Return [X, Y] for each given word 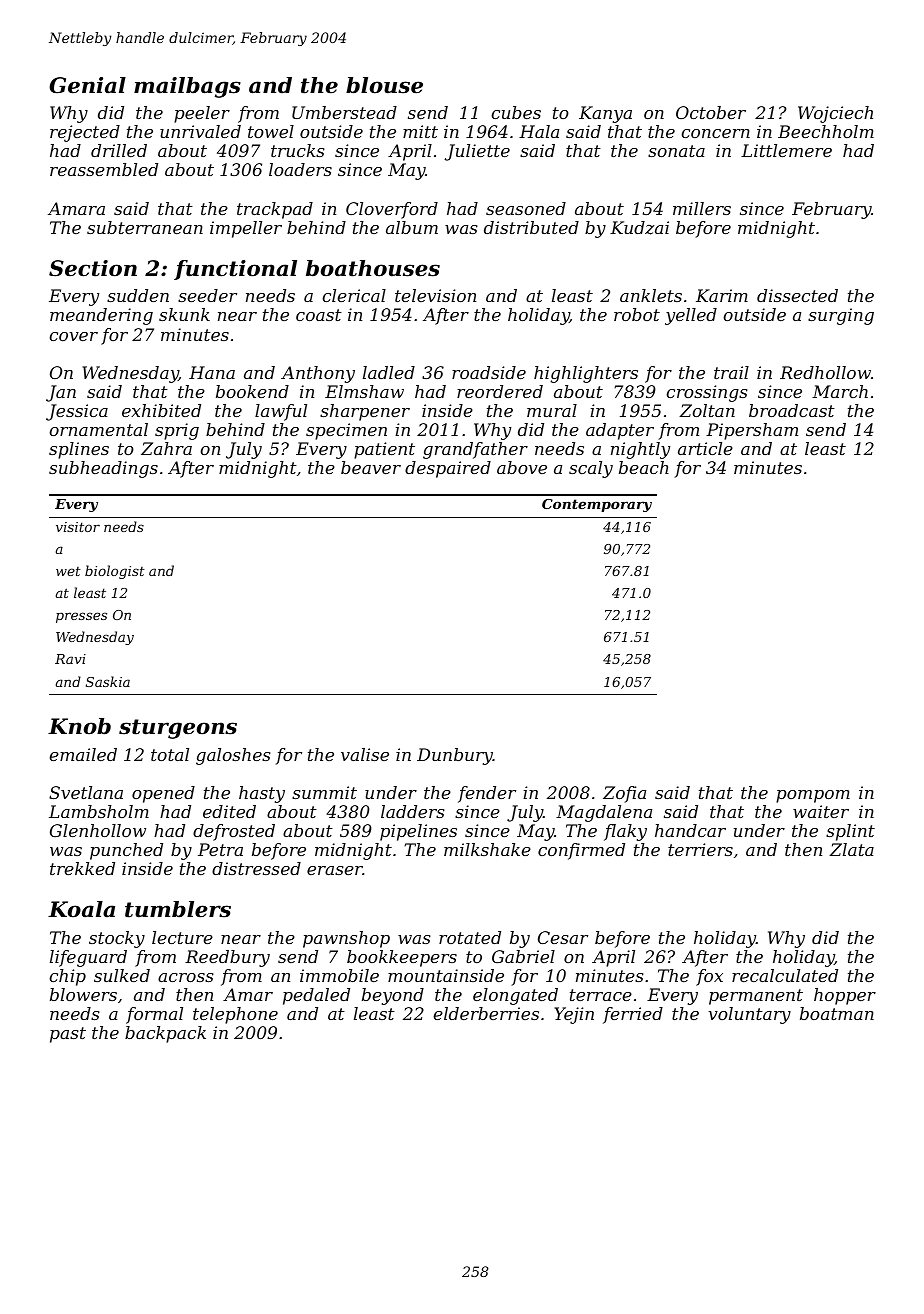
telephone [235, 1015]
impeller [246, 229]
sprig [177, 431]
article [705, 448]
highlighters [586, 374]
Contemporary [597, 505]
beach [644, 467]
